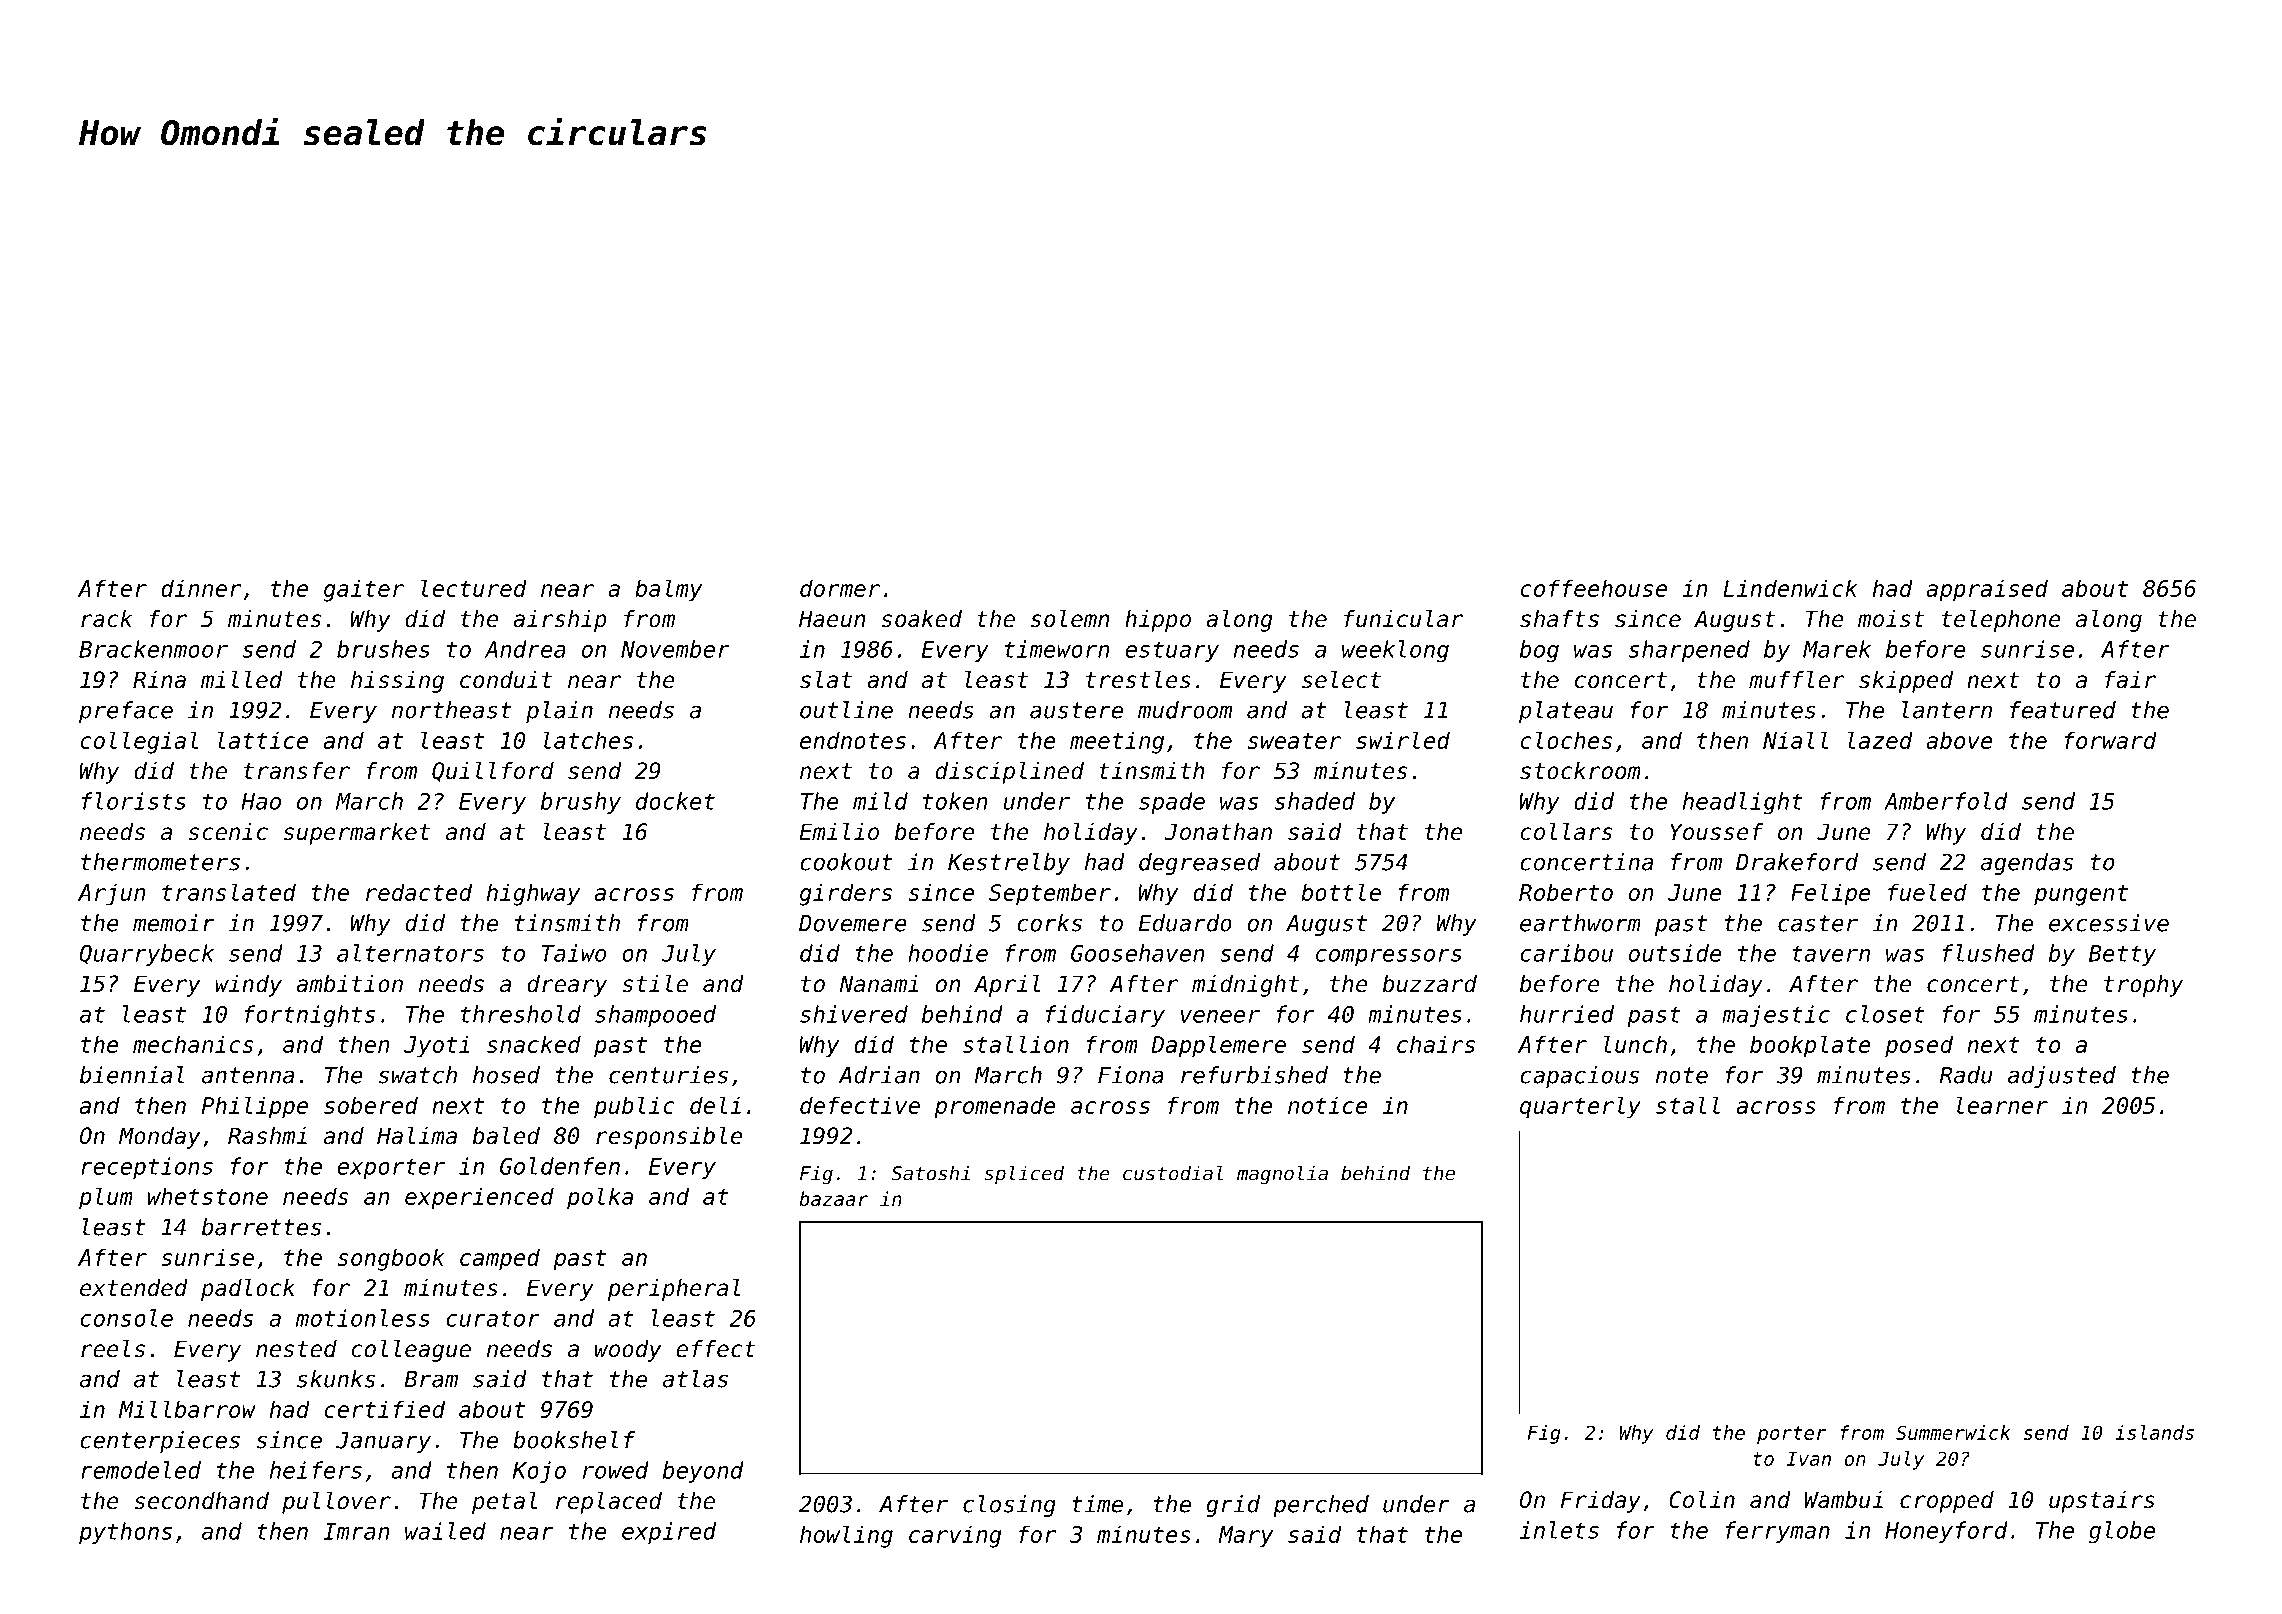 The image size is (2282, 1614). What do you see at coordinates (1831, 894) in the page?
I see `Felipe` at bounding box center [1831, 894].
